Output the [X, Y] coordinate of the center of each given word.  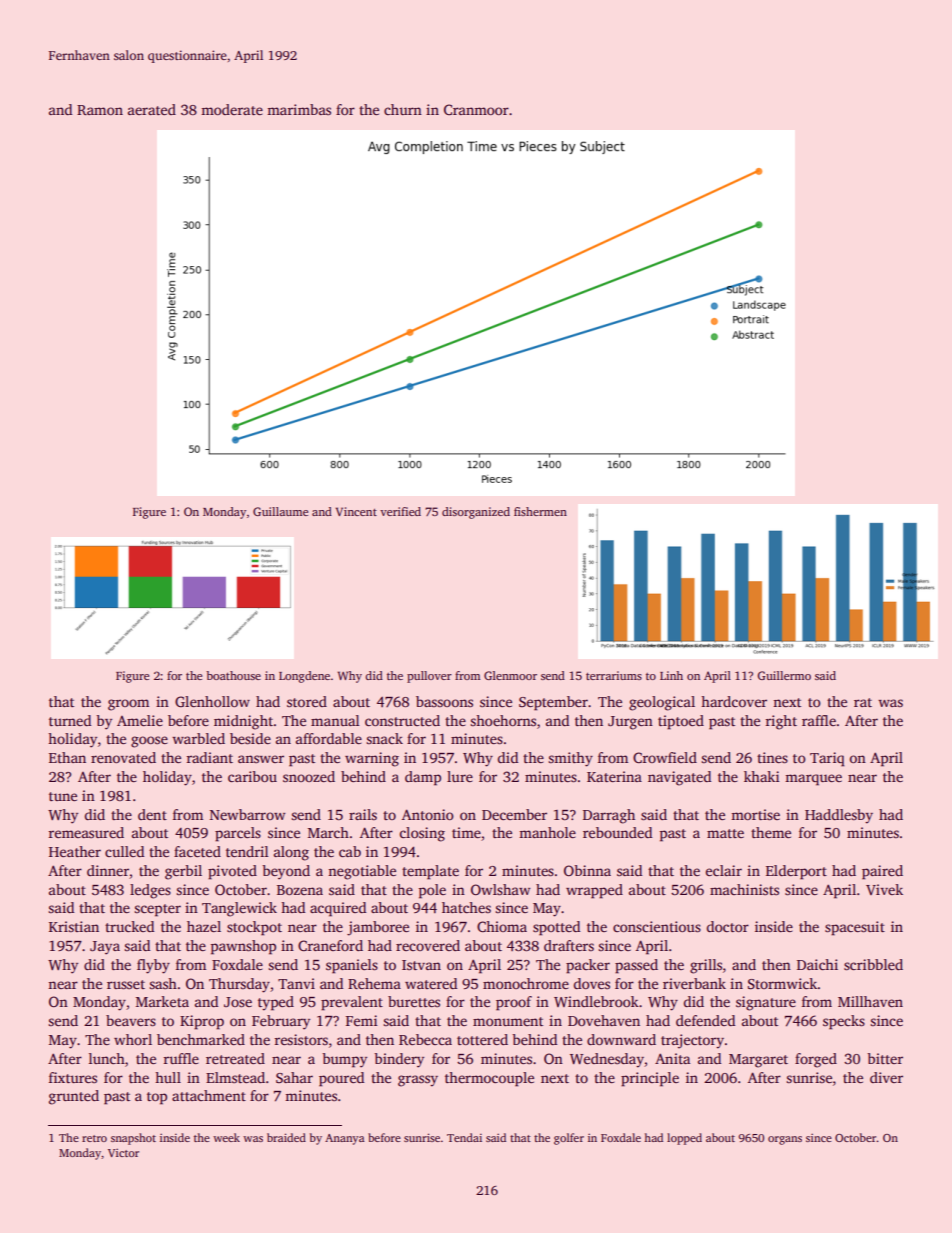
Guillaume [280, 511]
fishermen [540, 511]
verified [400, 511]
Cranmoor [476, 109]
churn [403, 109]
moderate [232, 109]
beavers [131, 1020]
